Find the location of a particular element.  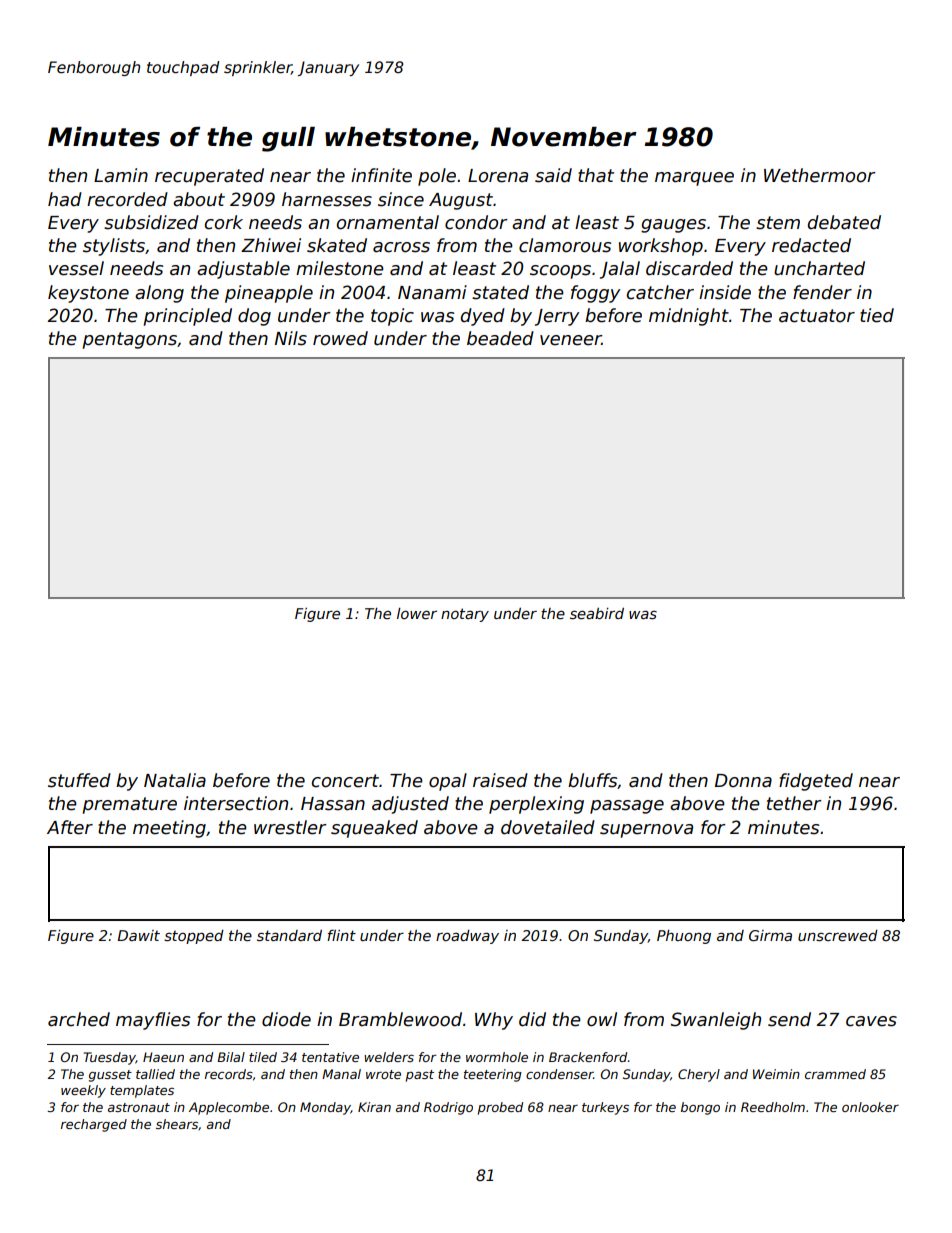

Lamin is located at coordinates (121, 175).
